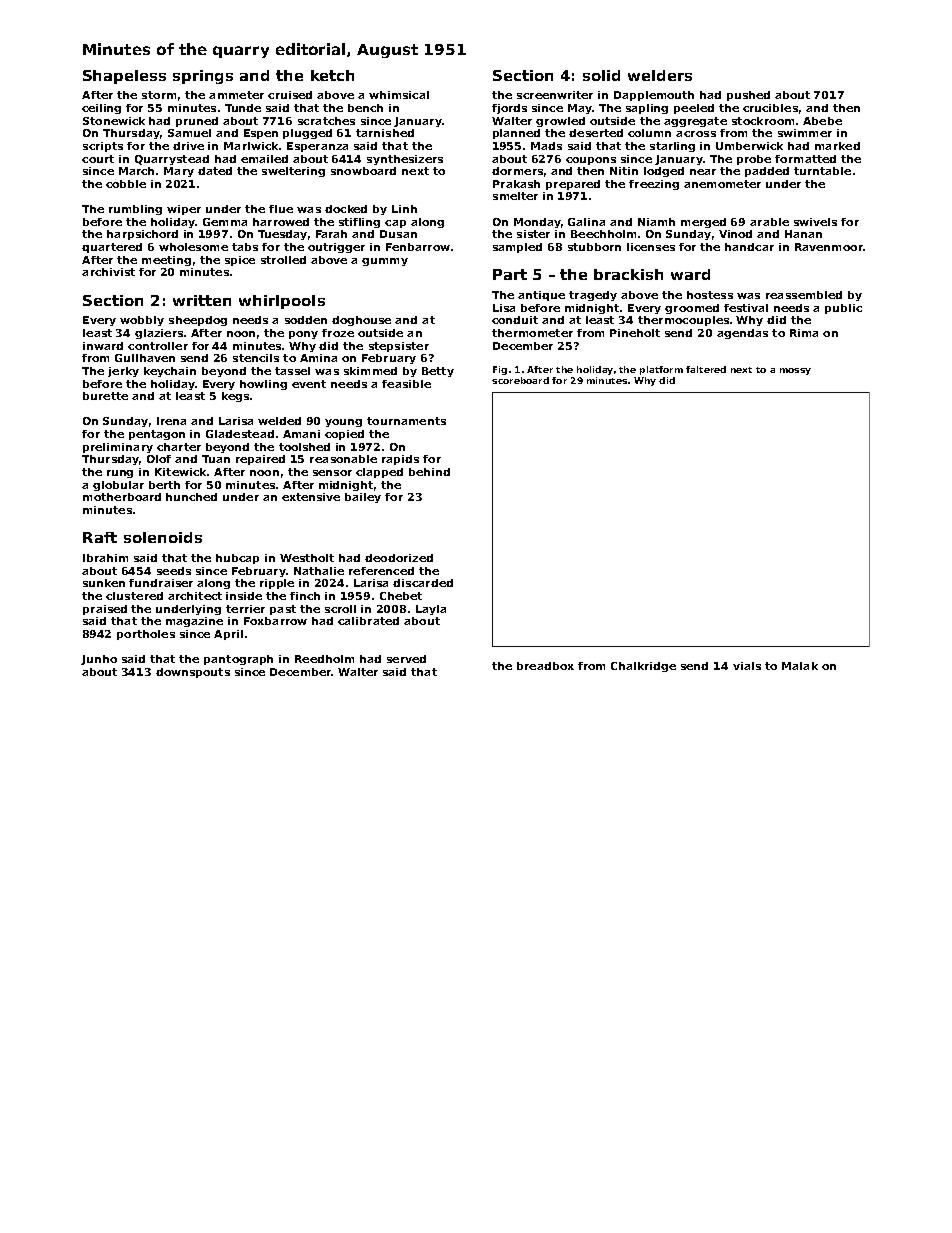  What do you see at coordinates (332, 75) in the page?
I see `ketch` at bounding box center [332, 75].
